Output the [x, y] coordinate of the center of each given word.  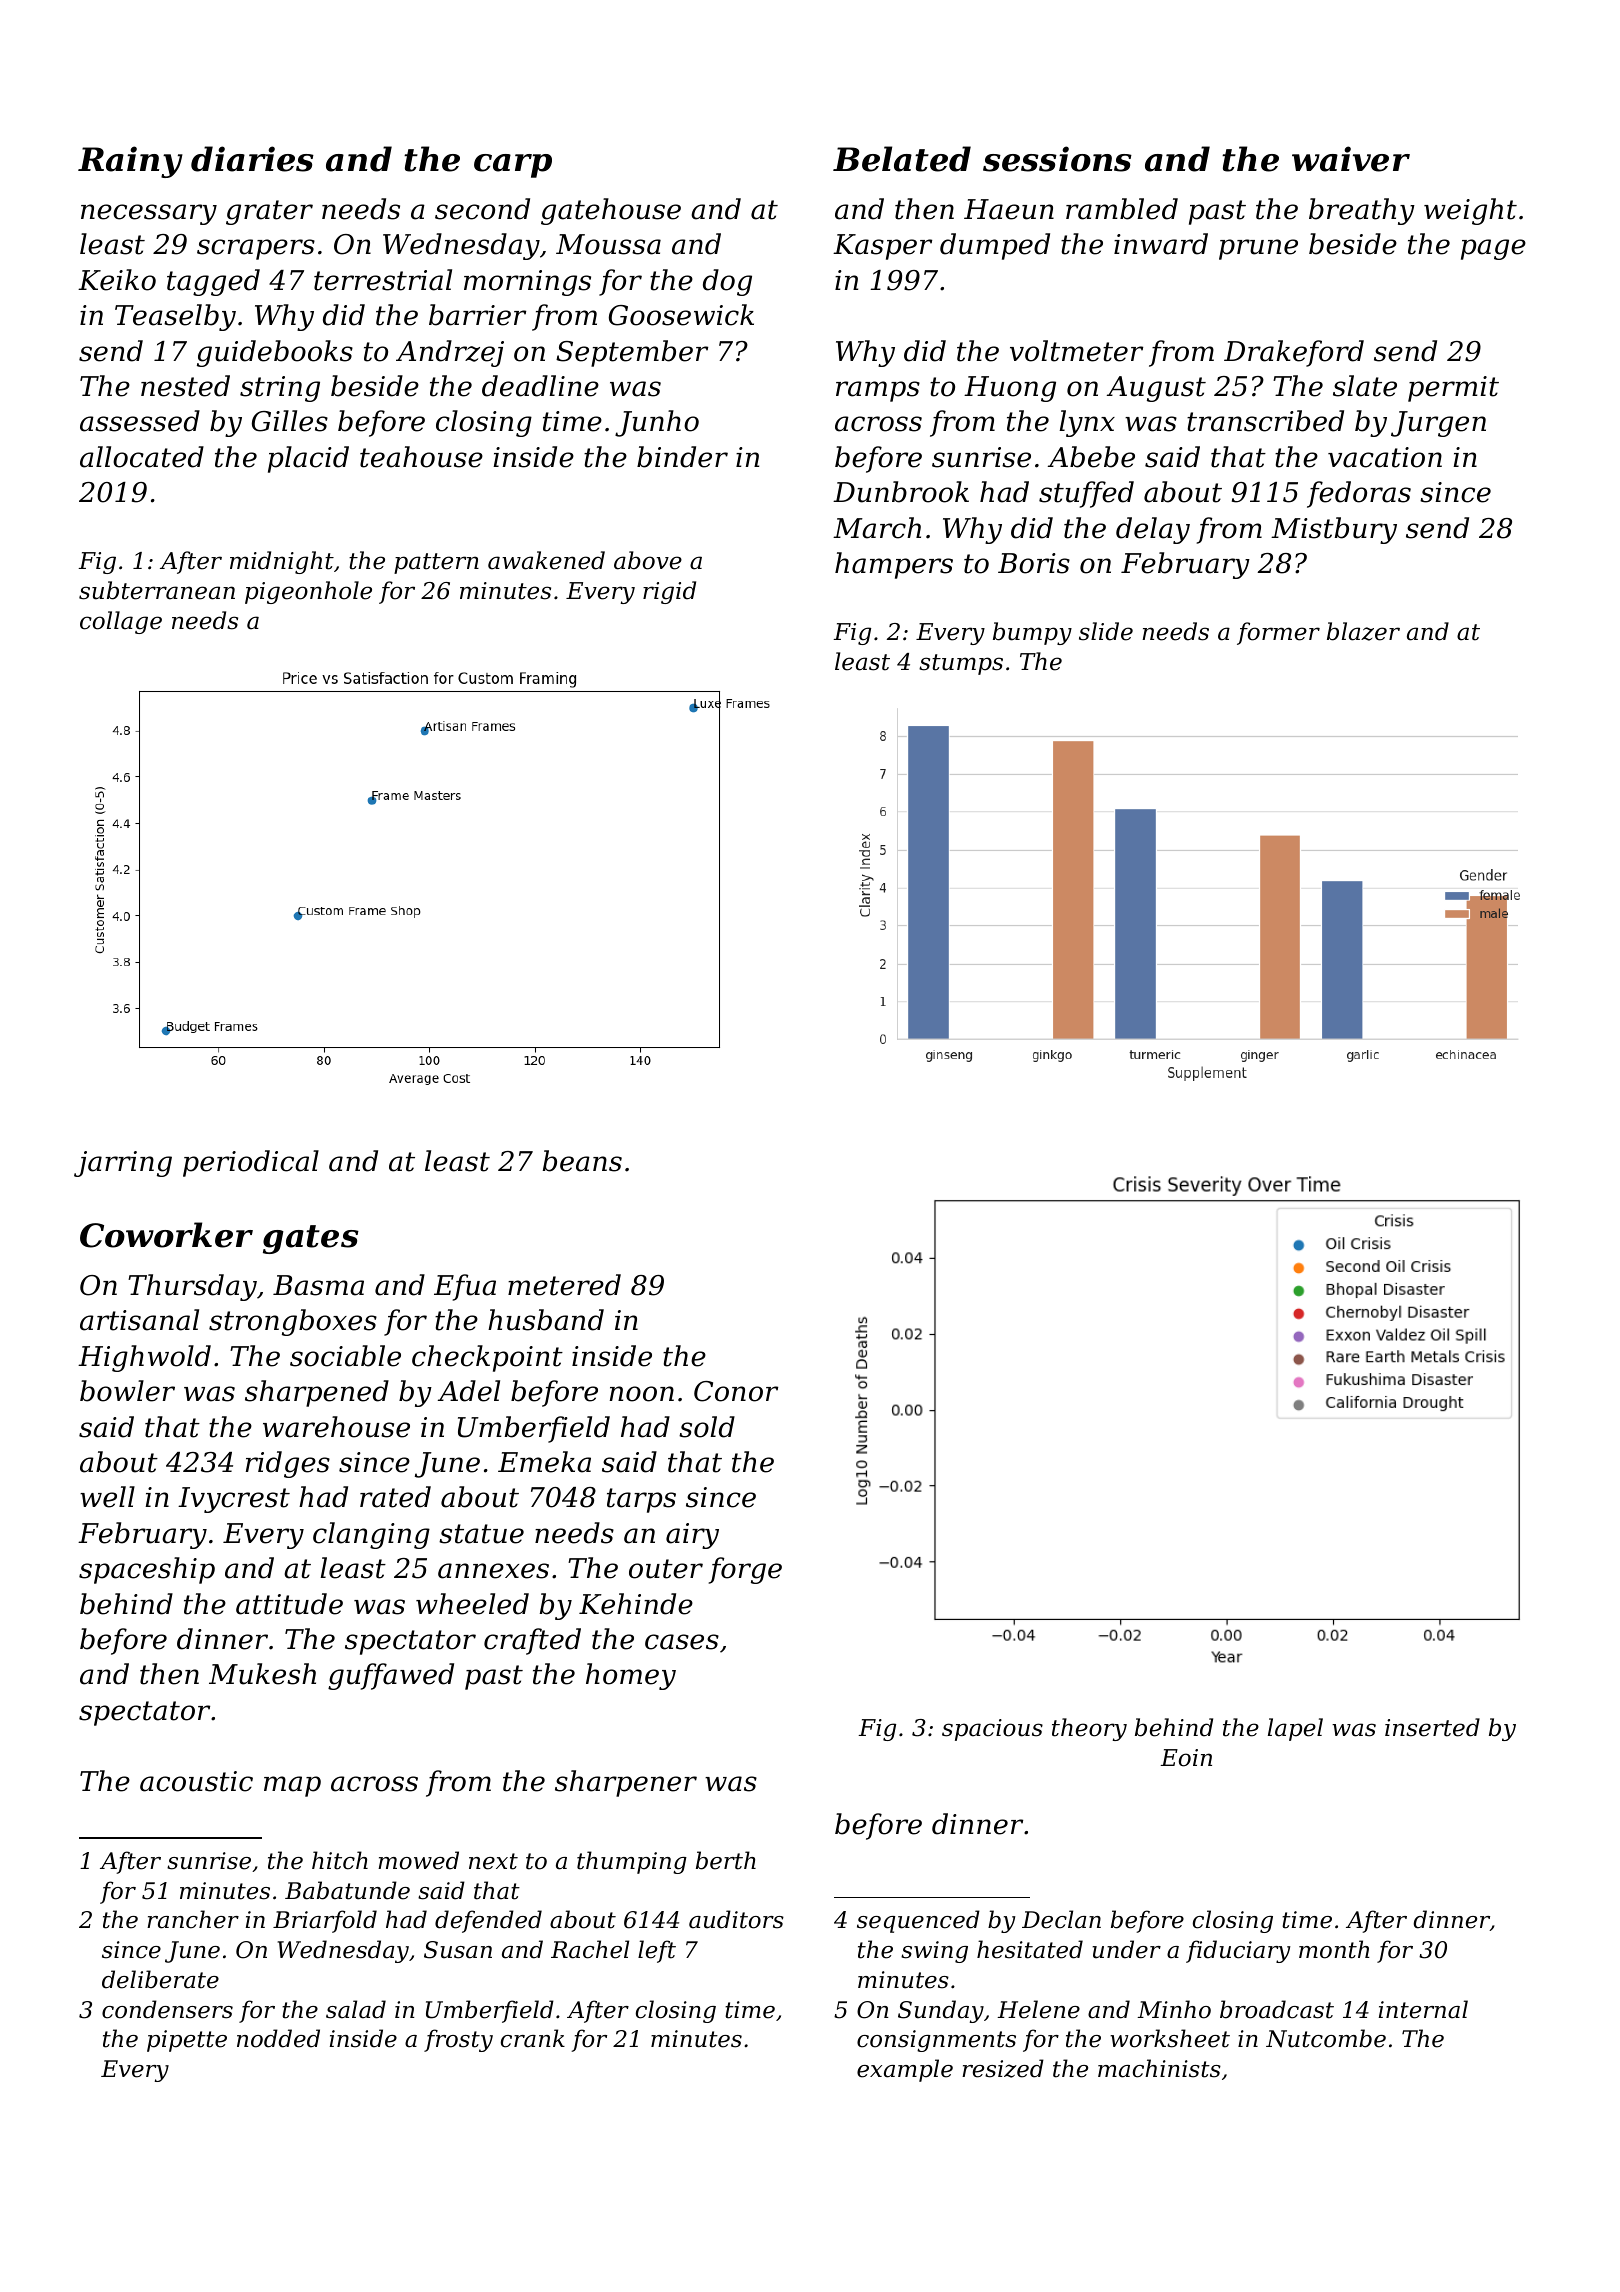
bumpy [1032, 633]
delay [1153, 530]
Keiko [117, 280]
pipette [187, 2041]
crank [533, 2038]
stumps [961, 664]
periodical [251, 1163]
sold [707, 1427]
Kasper [882, 247]
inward [1161, 244]
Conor [736, 1391]
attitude [289, 1604]
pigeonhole [308, 592]
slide [1106, 631]
